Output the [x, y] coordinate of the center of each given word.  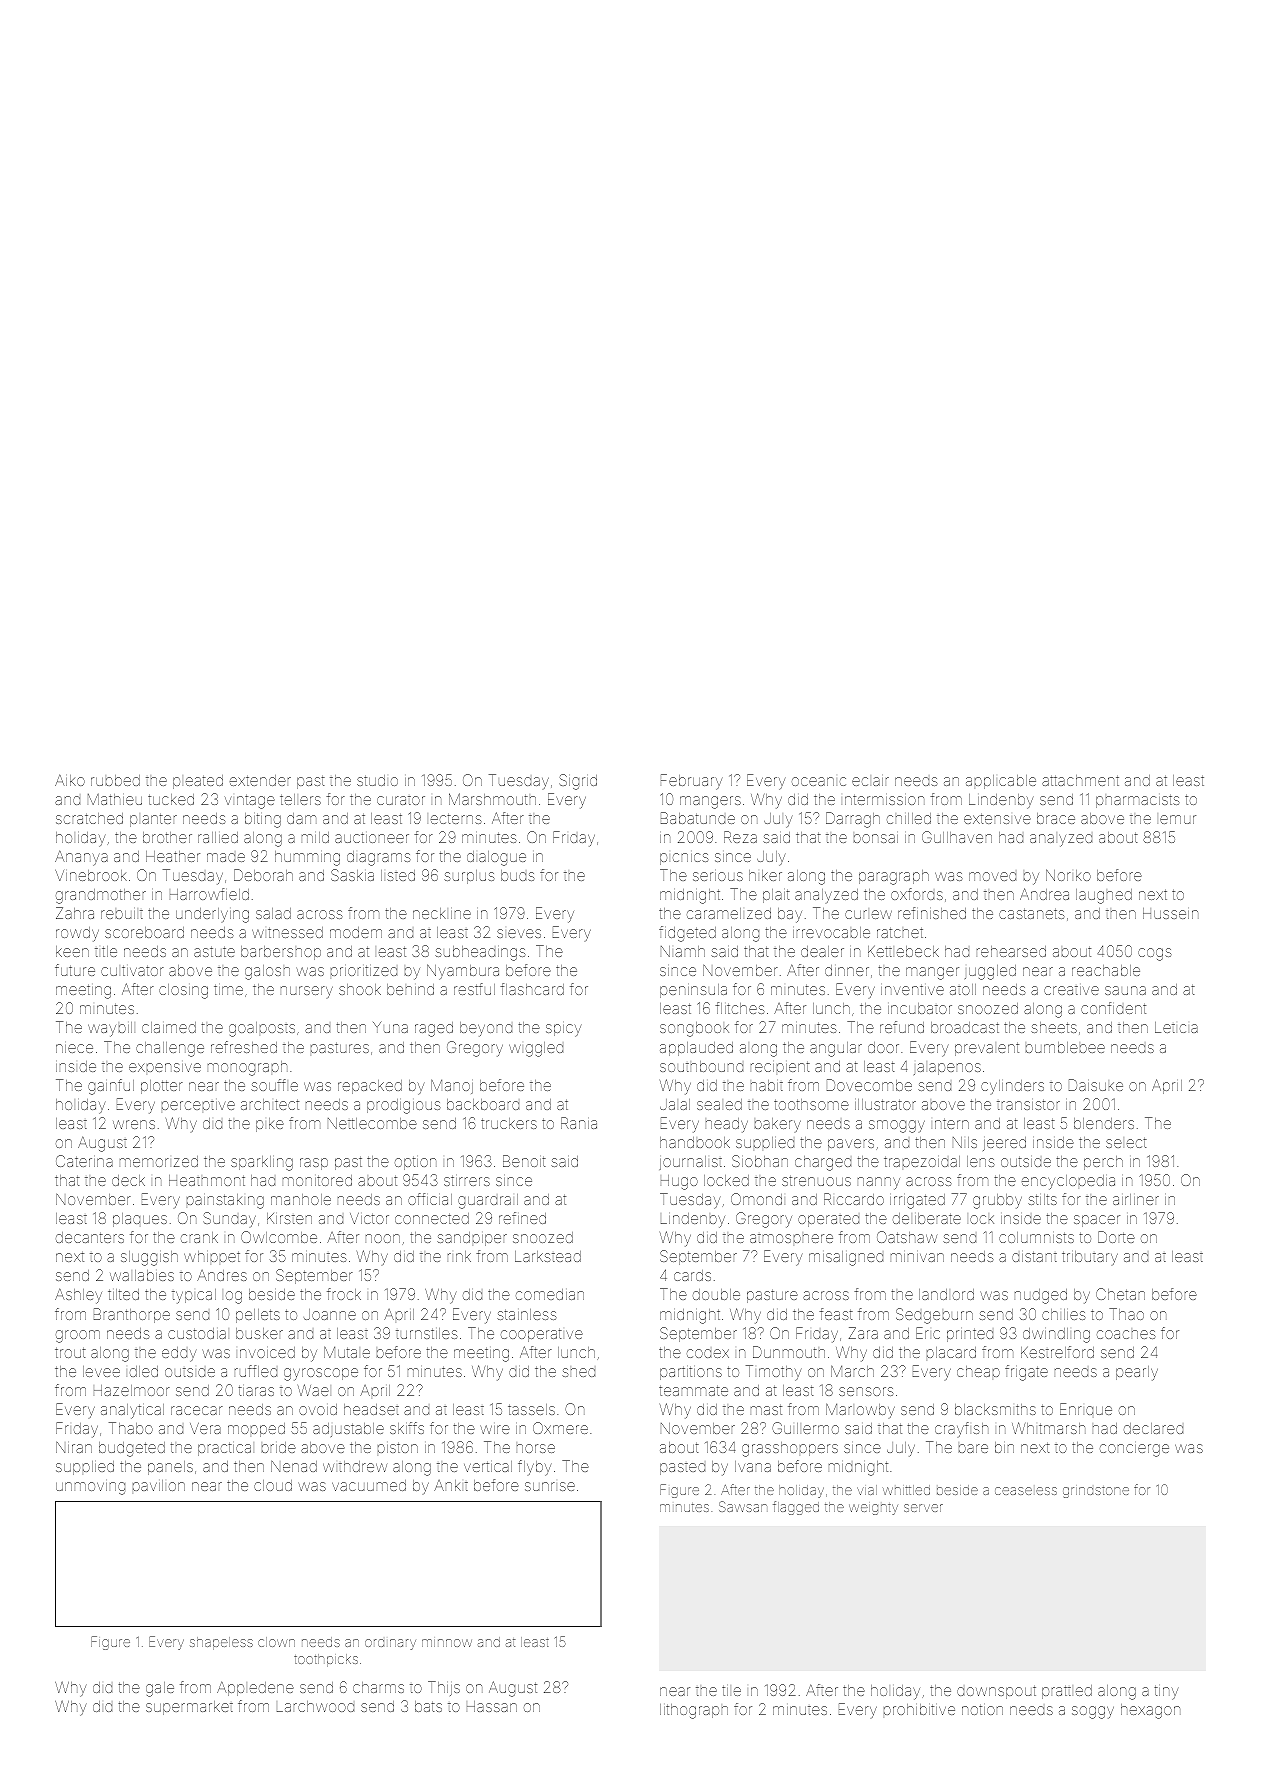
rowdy [77, 934]
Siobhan [760, 1161]
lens [981, 1161]
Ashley [78, 1296]
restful [474, 989]
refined [522, 1218]
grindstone [1096, 1492]
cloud [273, 1485]
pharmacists [1138, 801]
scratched [89, 818]
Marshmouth [492, 799]
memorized [159, 1161]
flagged [796, 1508]
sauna [1125, 990]
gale [160, 1689]
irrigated [917, 1201]
